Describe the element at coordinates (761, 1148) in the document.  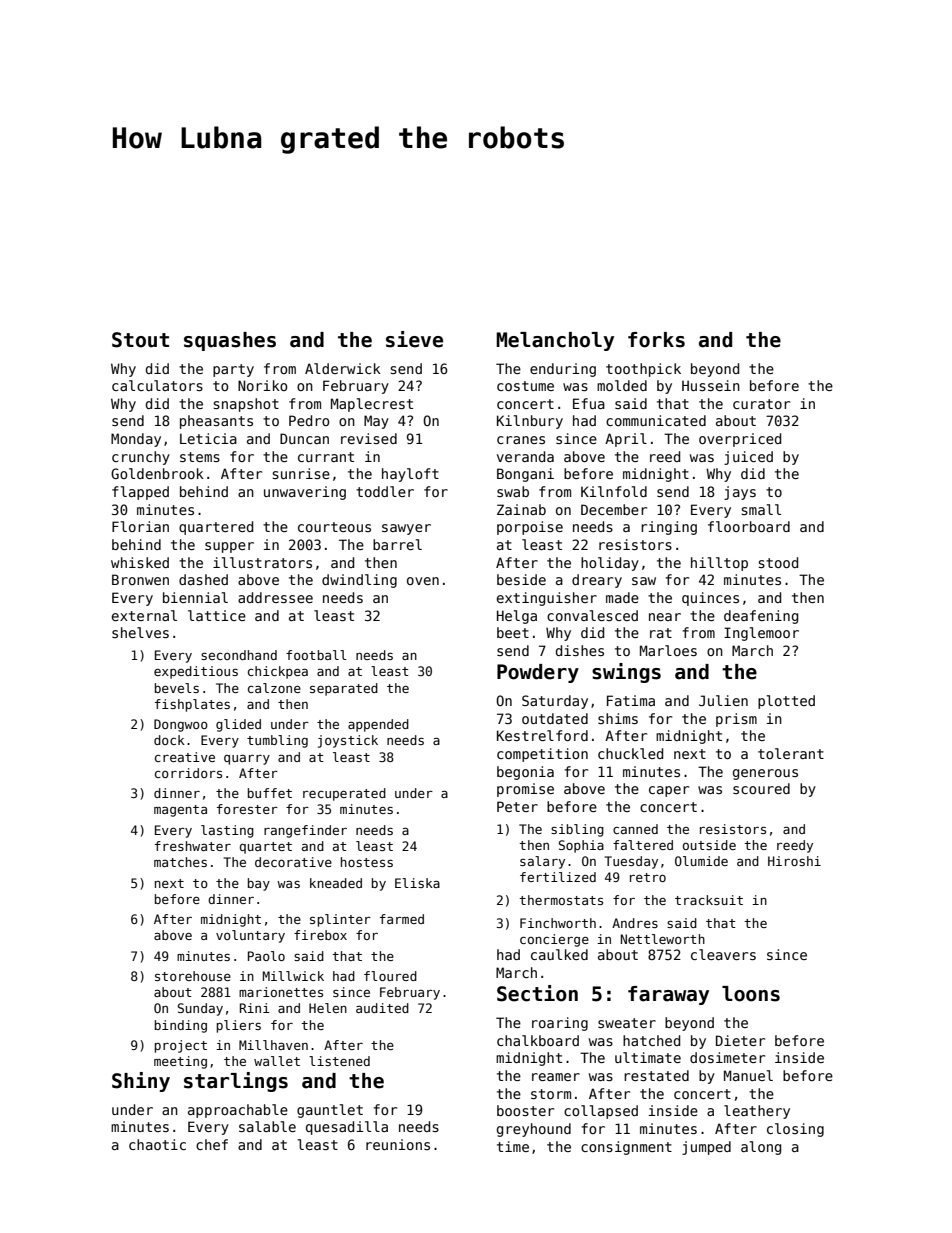
I see `along` at that location.
